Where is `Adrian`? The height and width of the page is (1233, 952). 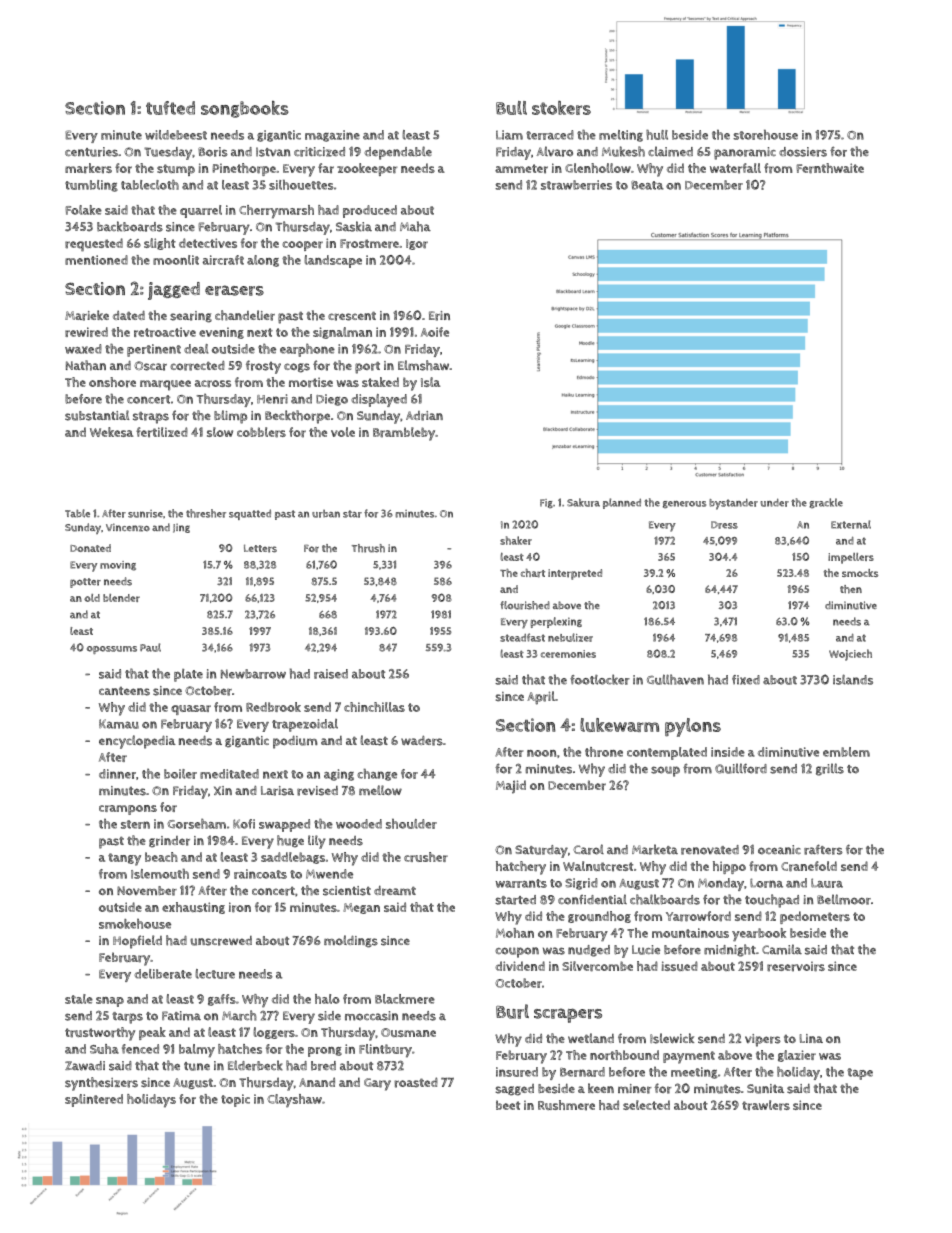 Adrian is located at coordinates (424, 416).
